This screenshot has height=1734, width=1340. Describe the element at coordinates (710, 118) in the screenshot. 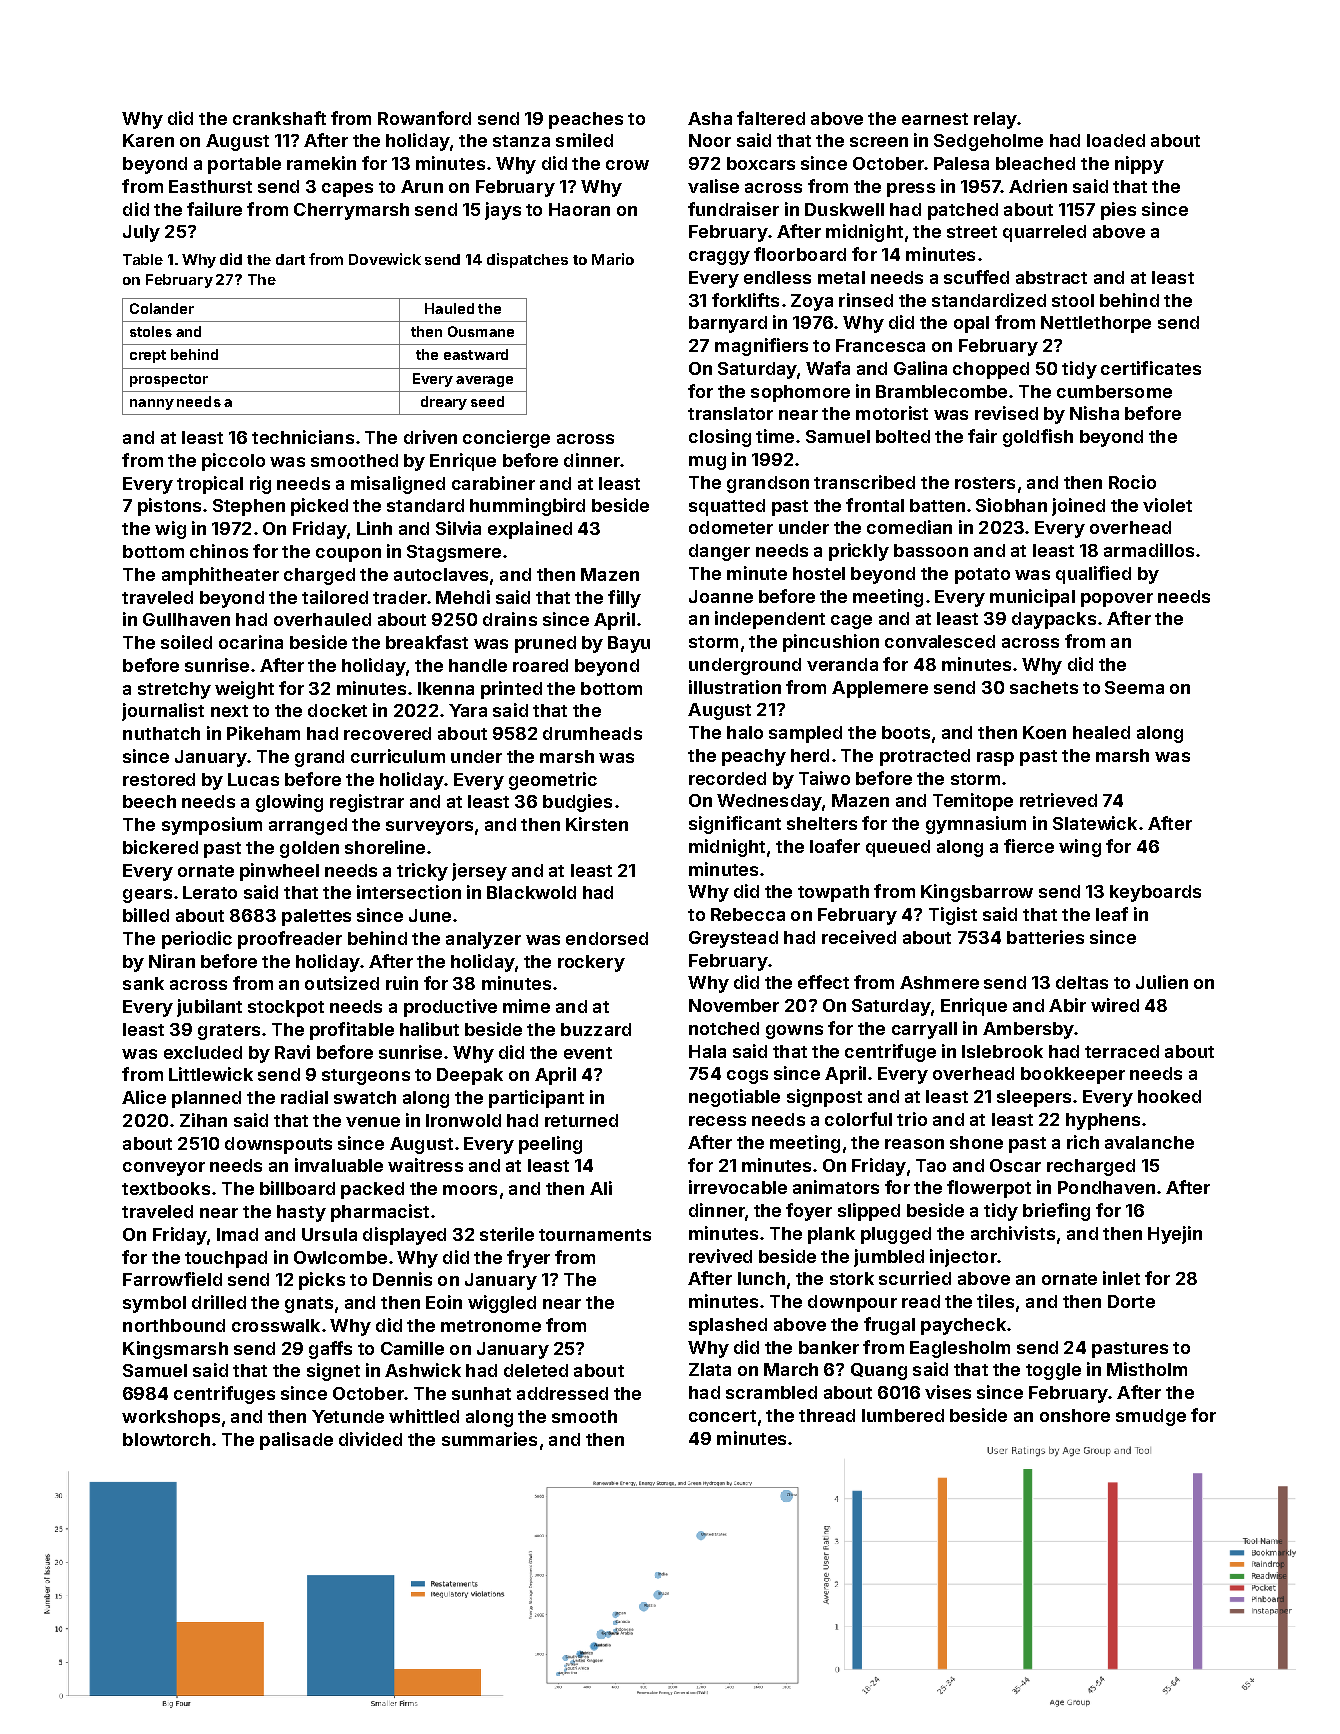

I see `Asha` at that location.
